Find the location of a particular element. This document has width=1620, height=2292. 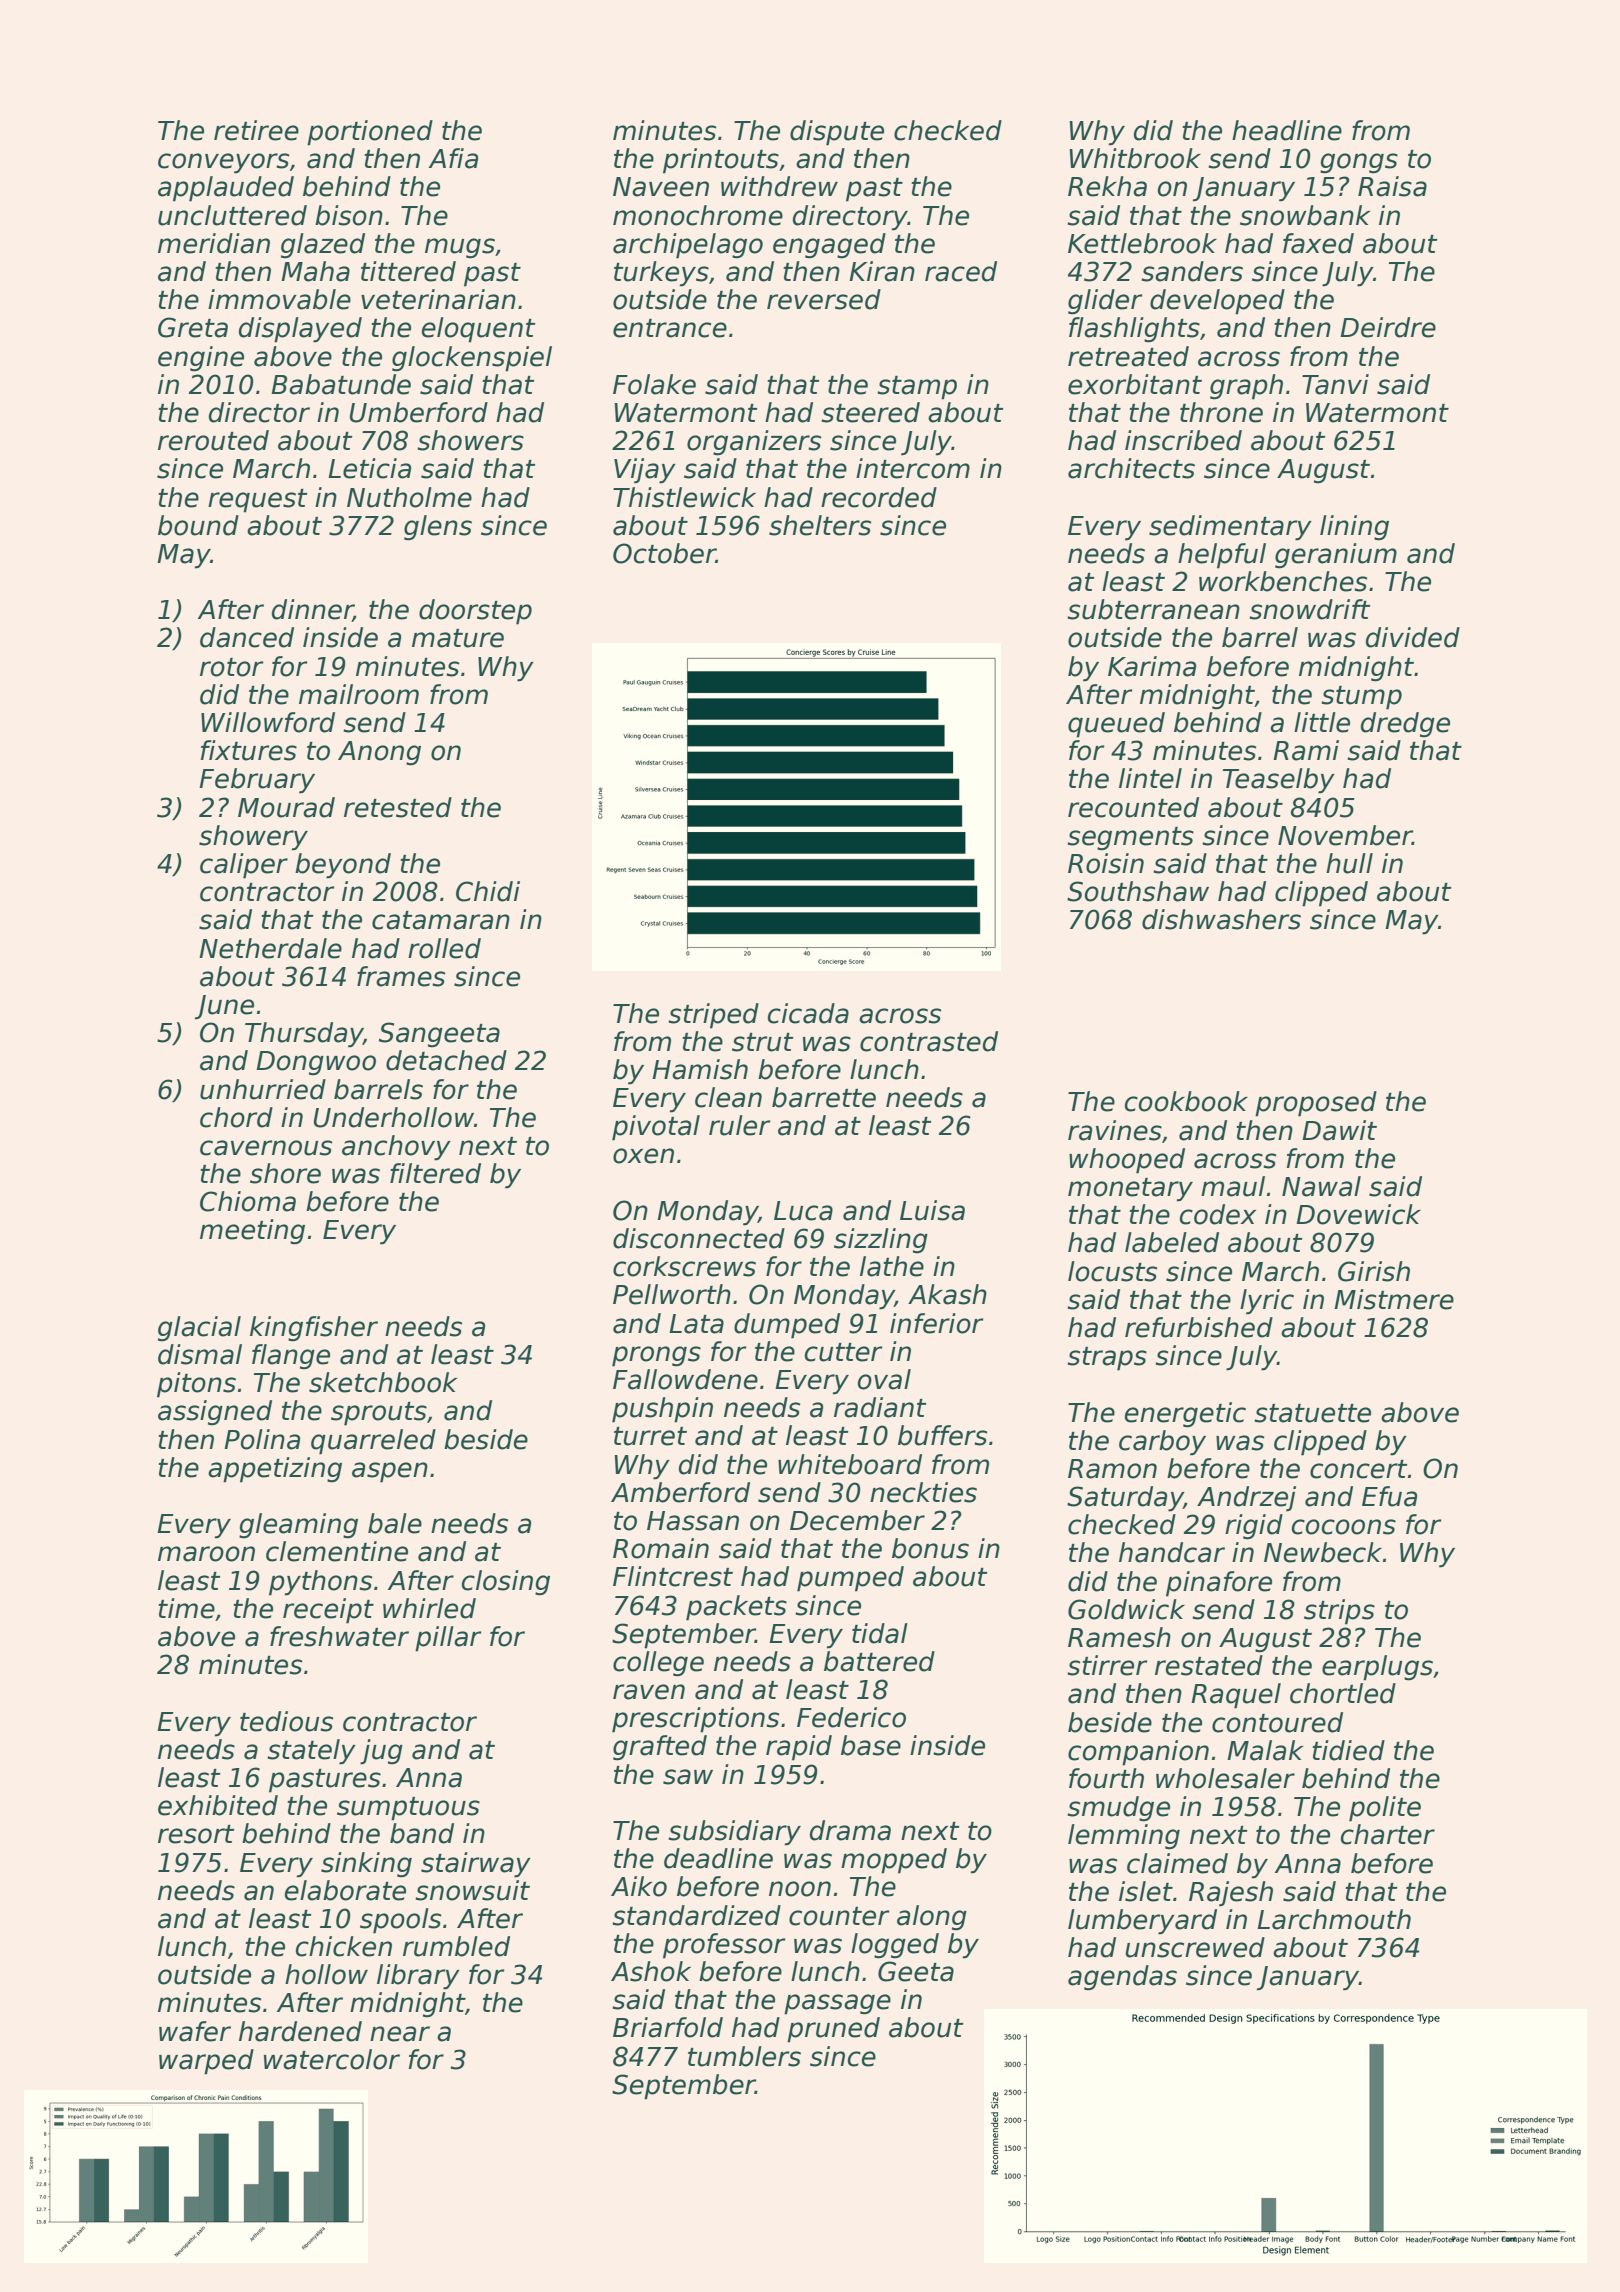

Naveen is located at coordinates (661, 187).
